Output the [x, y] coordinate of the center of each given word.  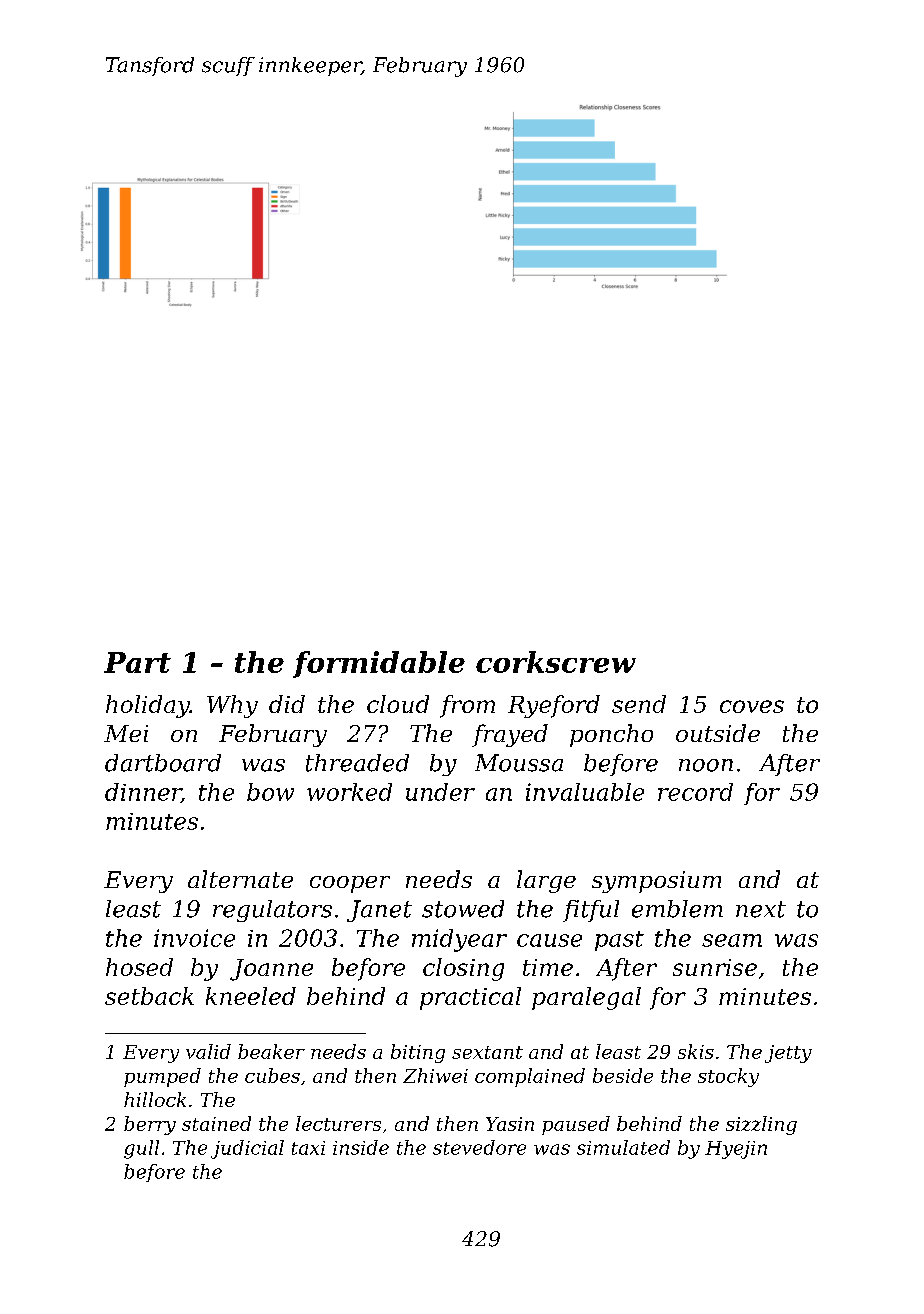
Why [232, 706]
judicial [247, 1149]
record [695, 792]
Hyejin [736, 1150]
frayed [510, 735]
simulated [623, 1147]
